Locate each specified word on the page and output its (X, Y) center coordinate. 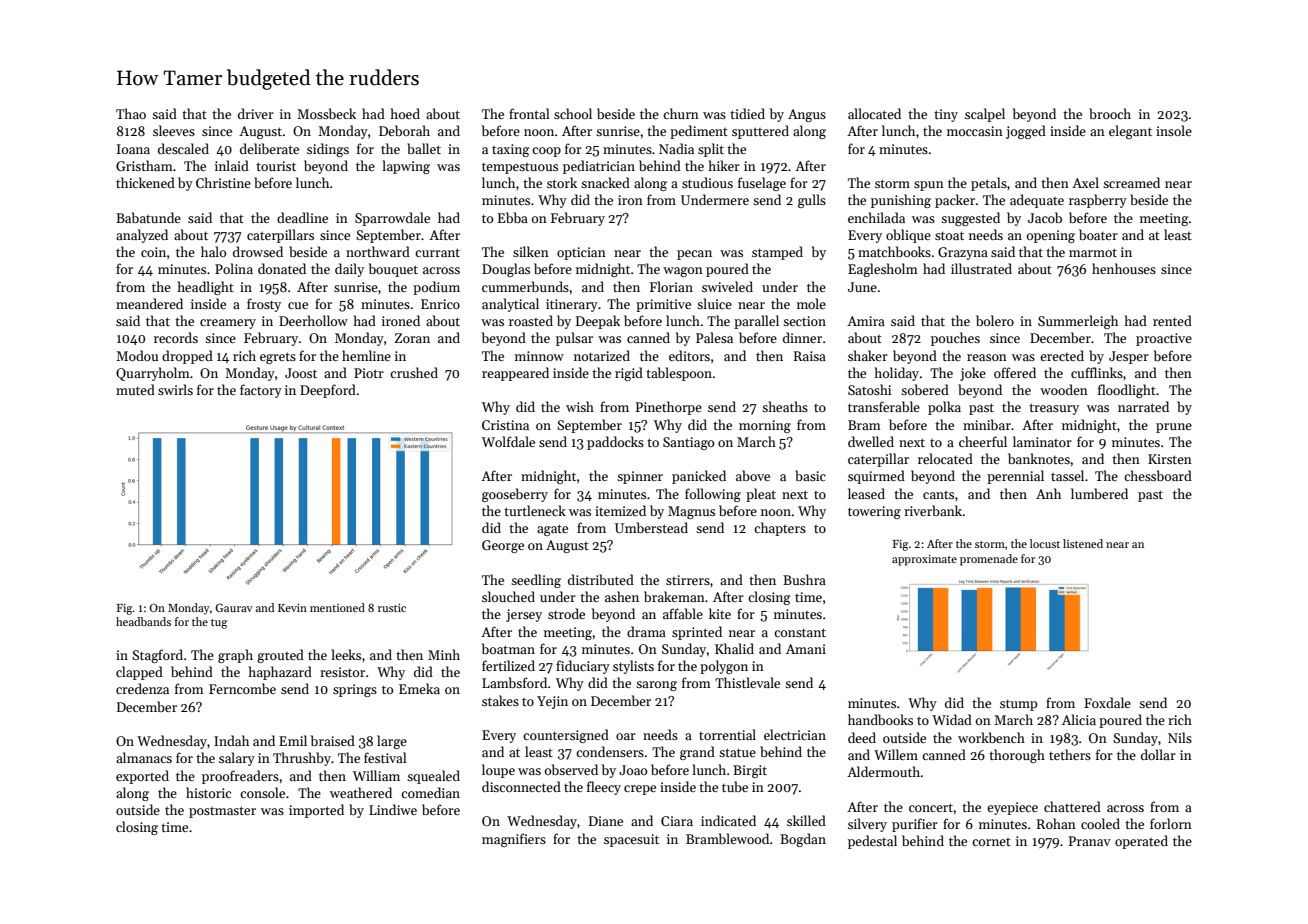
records (176, 337)
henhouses (1124, 268)
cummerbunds (525, 286)
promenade (989, 560)
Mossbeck (326, 113)
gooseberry (515, 495)
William (376, 775)
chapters (780, 529)
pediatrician (599, 167)
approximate (924, 560)
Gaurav (234, 607)
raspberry (1098, 201)
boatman (508, 648)
